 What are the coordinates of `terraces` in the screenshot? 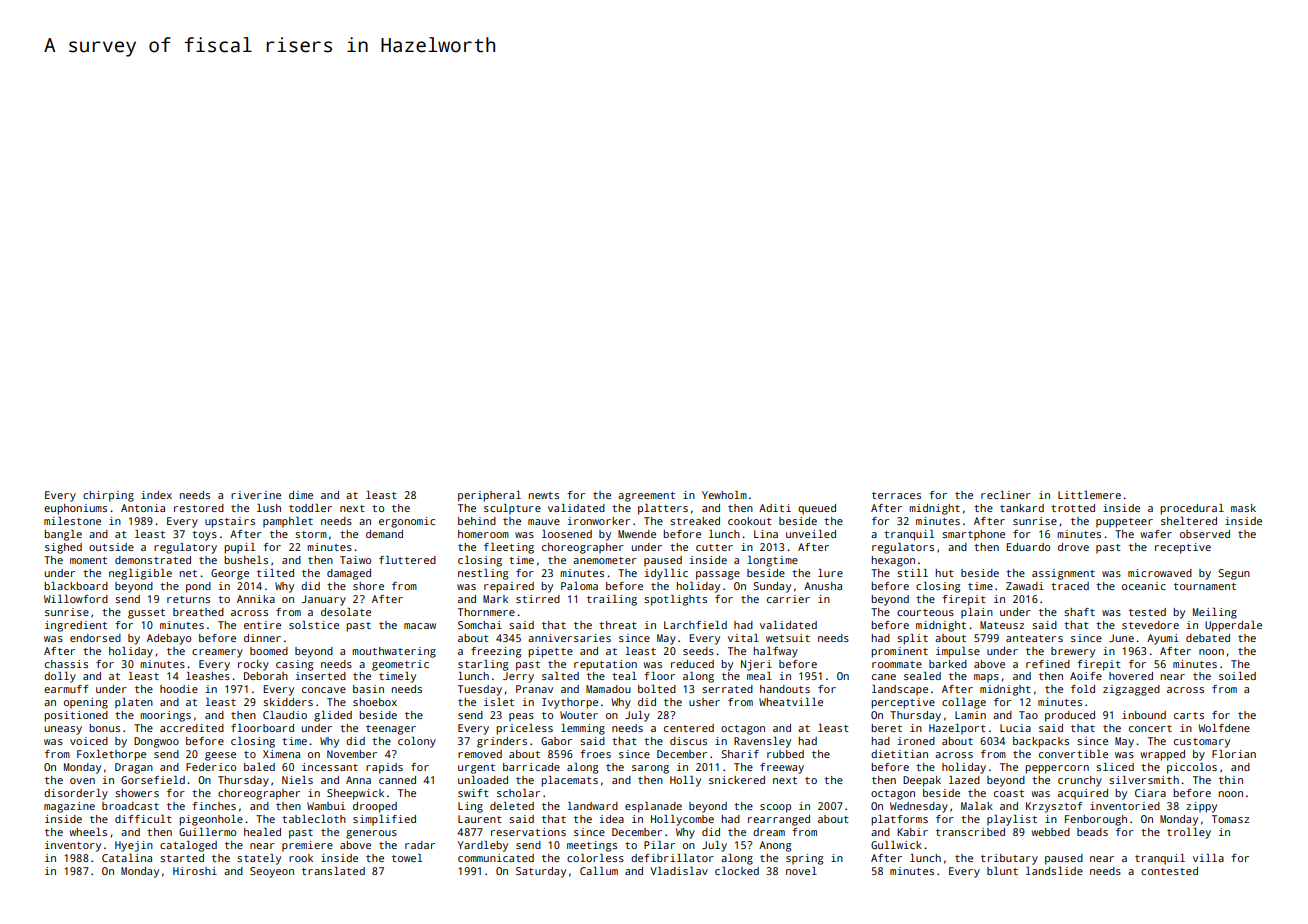 It's located at (896, 495).
